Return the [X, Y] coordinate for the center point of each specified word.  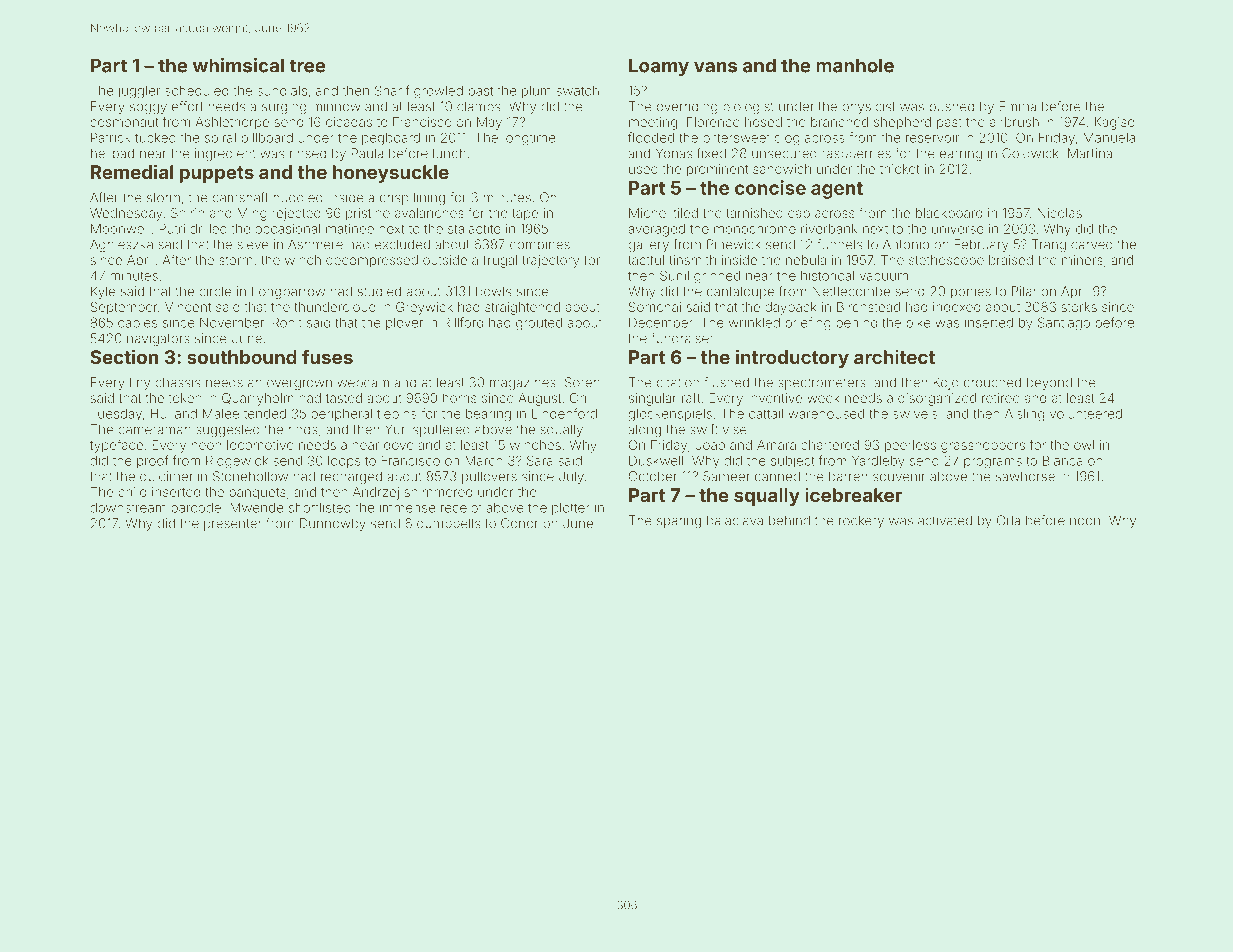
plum [536, 92]
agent [837, 190]
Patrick [111, 137]
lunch [449, 153]
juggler [139, 92]
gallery [648, 245]
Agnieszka [121, 245]
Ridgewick [237, 462]
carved [1092, 245]
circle [215, 291]
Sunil [674, 275]
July [571, 477]
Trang [1049, 245]
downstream [128, 508]
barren [848, 476]
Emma [1017, 106]
